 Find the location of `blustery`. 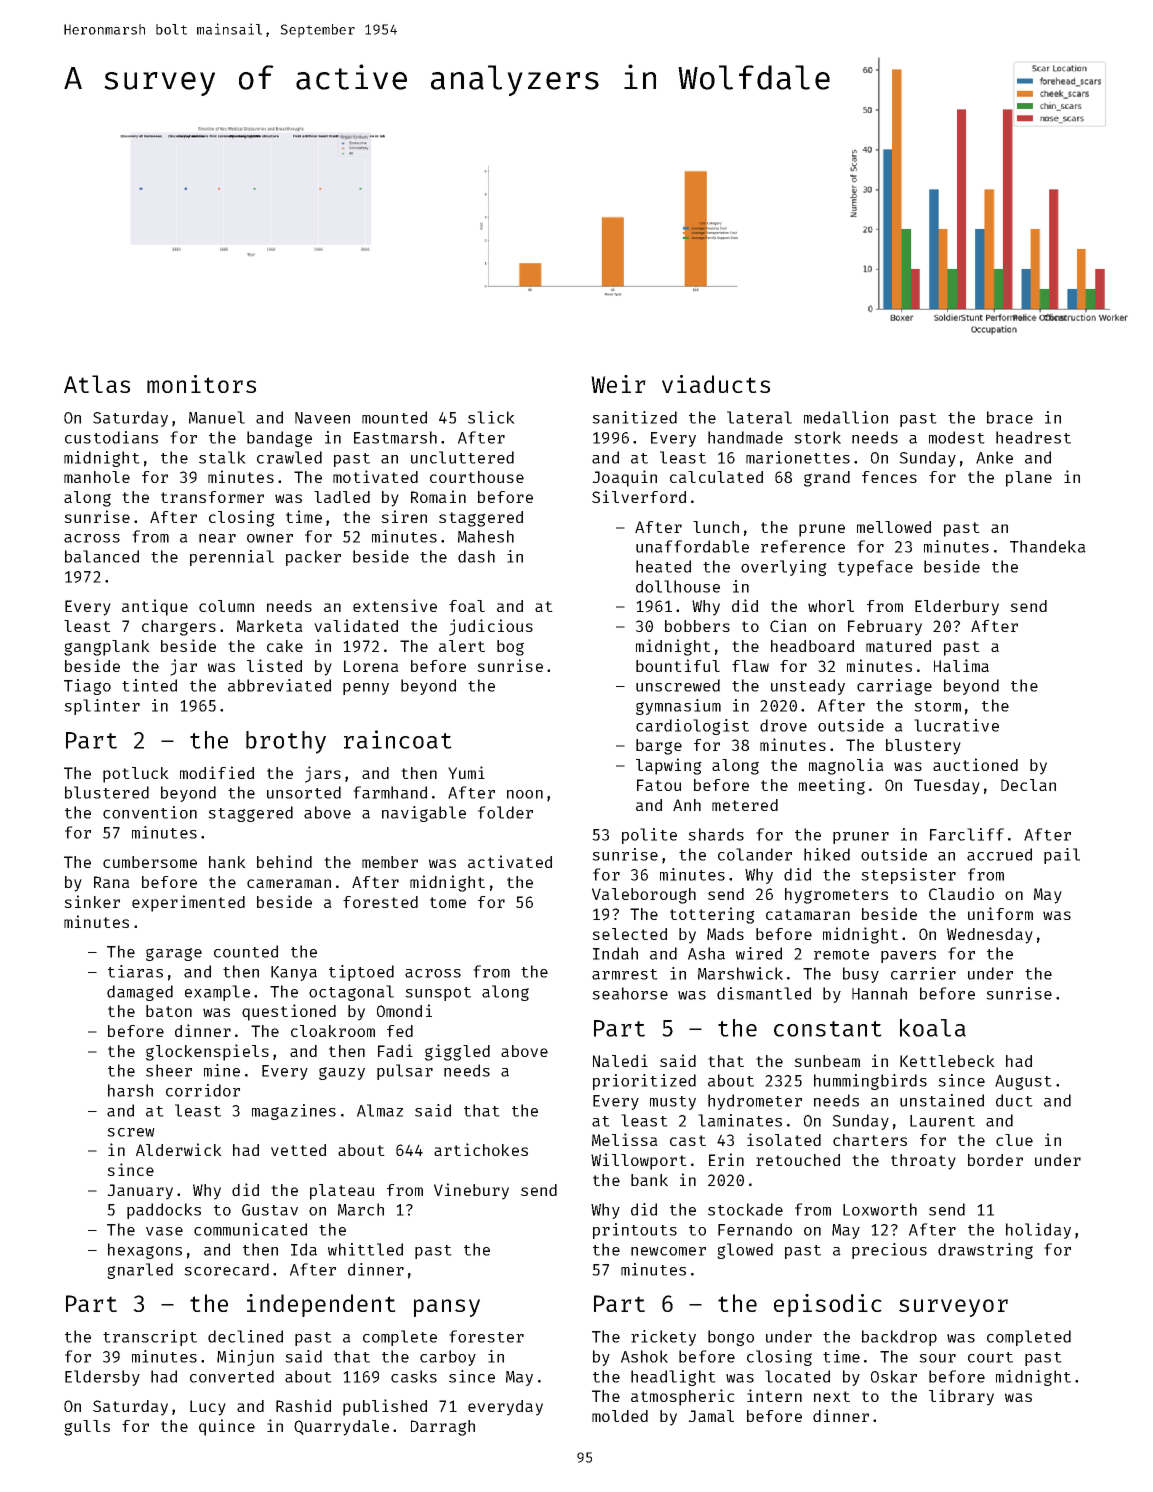

blustery is located at coordinates (923, 747).
